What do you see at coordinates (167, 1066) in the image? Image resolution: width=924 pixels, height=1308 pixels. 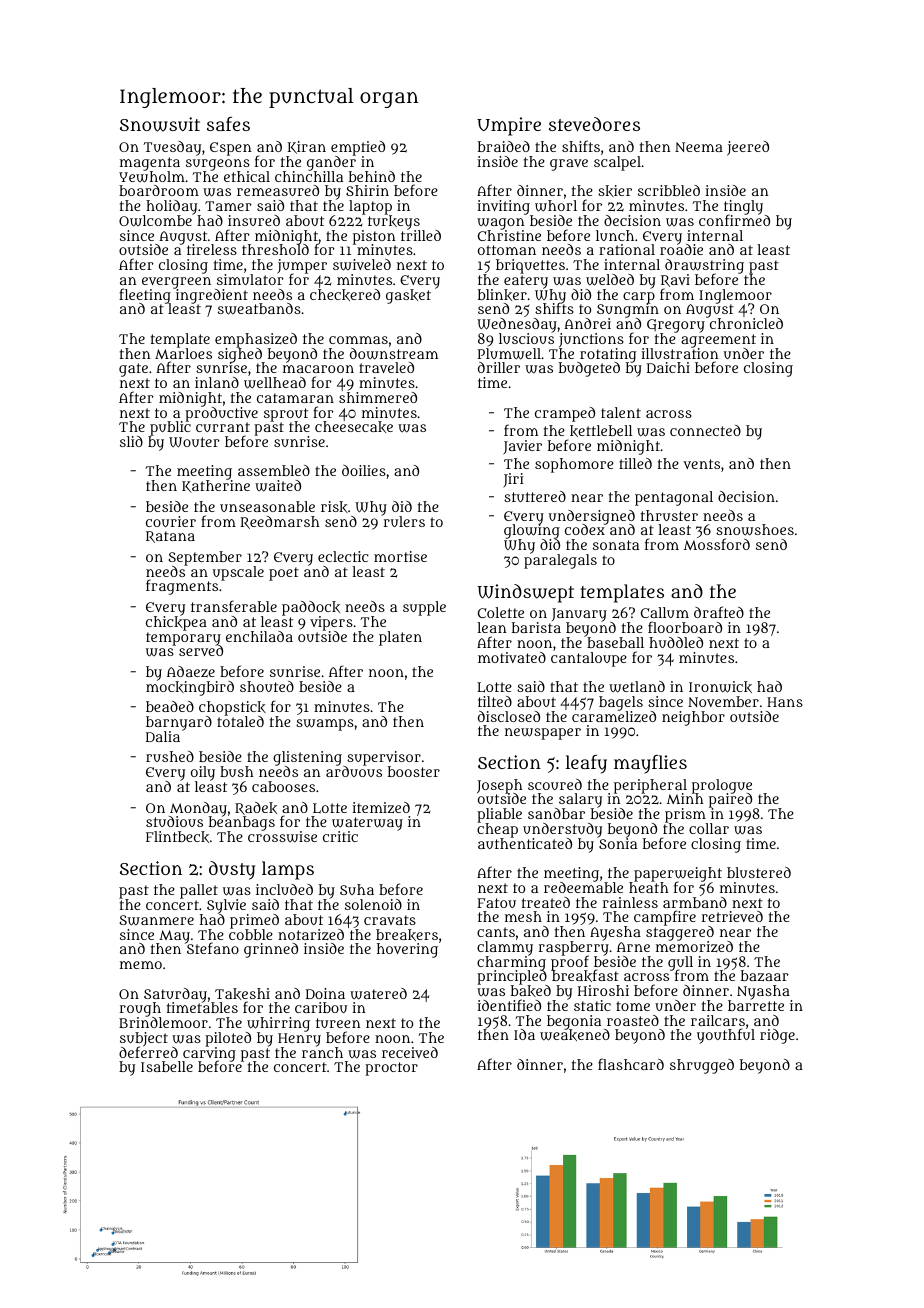 I see `Isabelle` at bounding box center [167, 1066].
